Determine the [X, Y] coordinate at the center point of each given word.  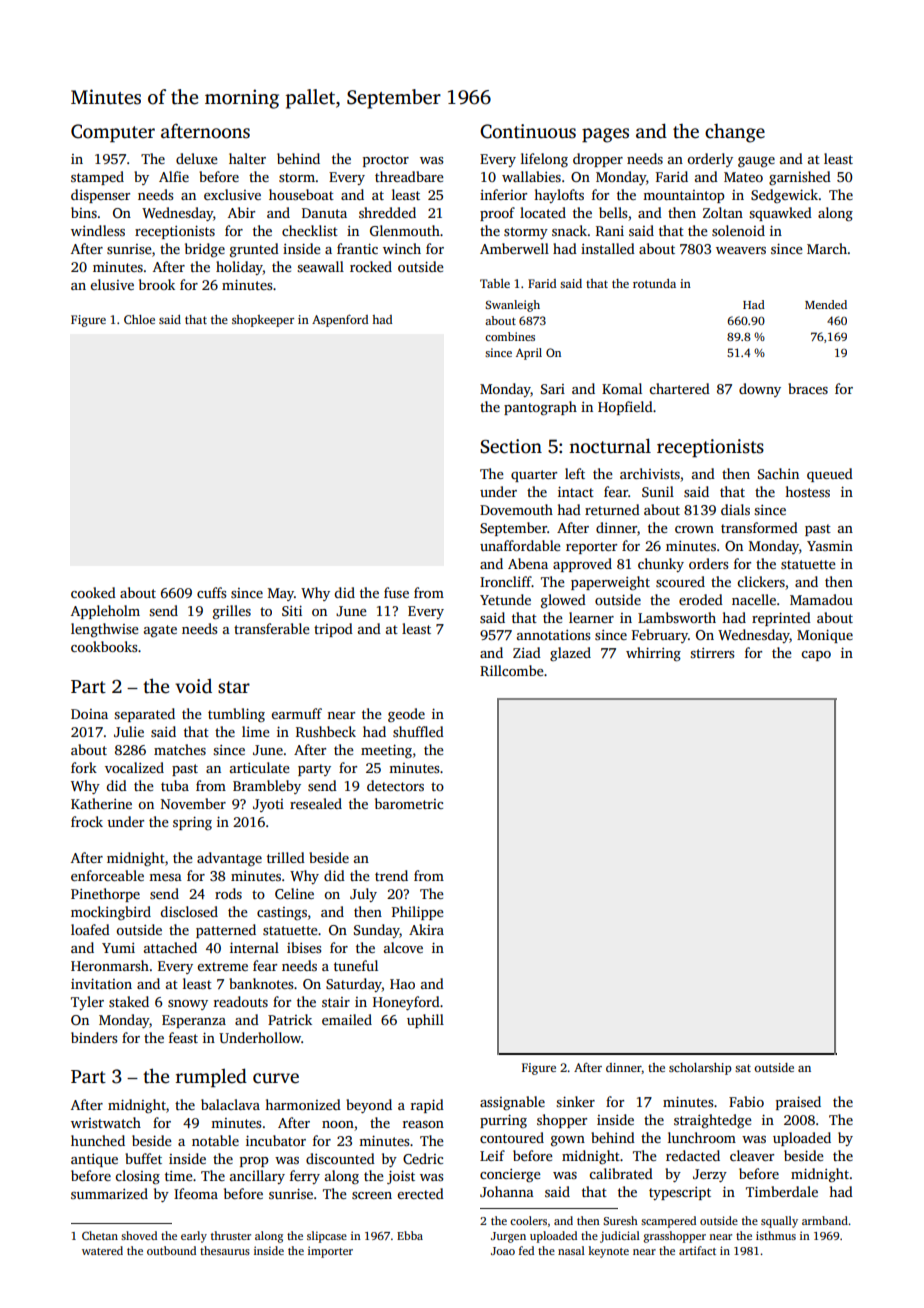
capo [816, 656]
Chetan [100, 1235]
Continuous [528, 131]
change [735, 133]
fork [84, 767]
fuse [396, 592]
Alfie [174, 176]
